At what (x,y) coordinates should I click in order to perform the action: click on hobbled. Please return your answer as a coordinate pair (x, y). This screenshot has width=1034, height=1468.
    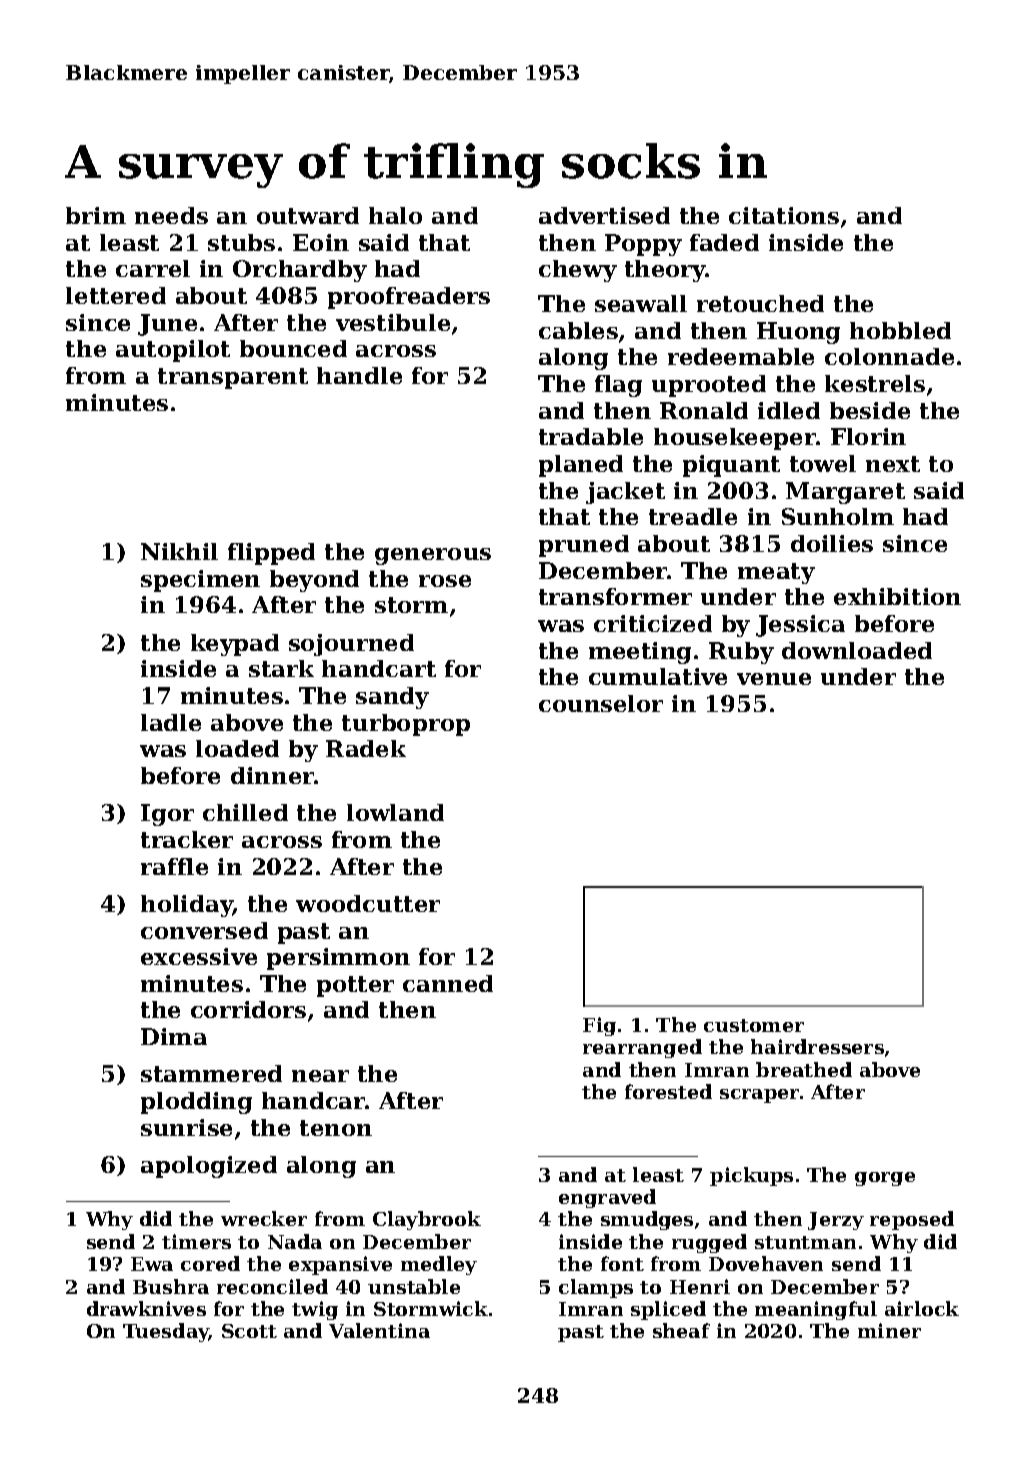
    Looking at the image, I should click on (900, 330).
